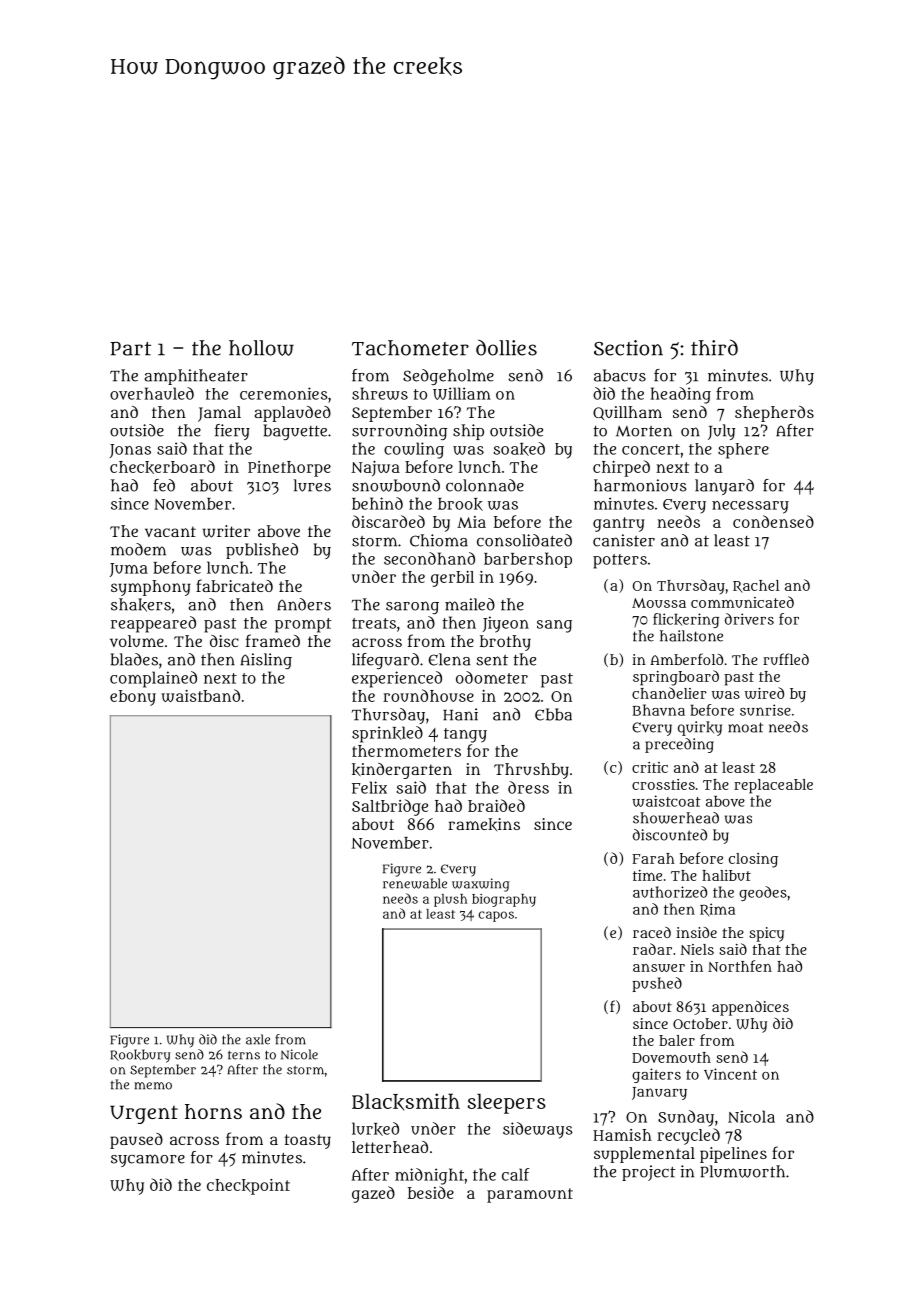 The height and width of the screenshot is (1308, 924). I want to click on renewable, so click(415, 883).
